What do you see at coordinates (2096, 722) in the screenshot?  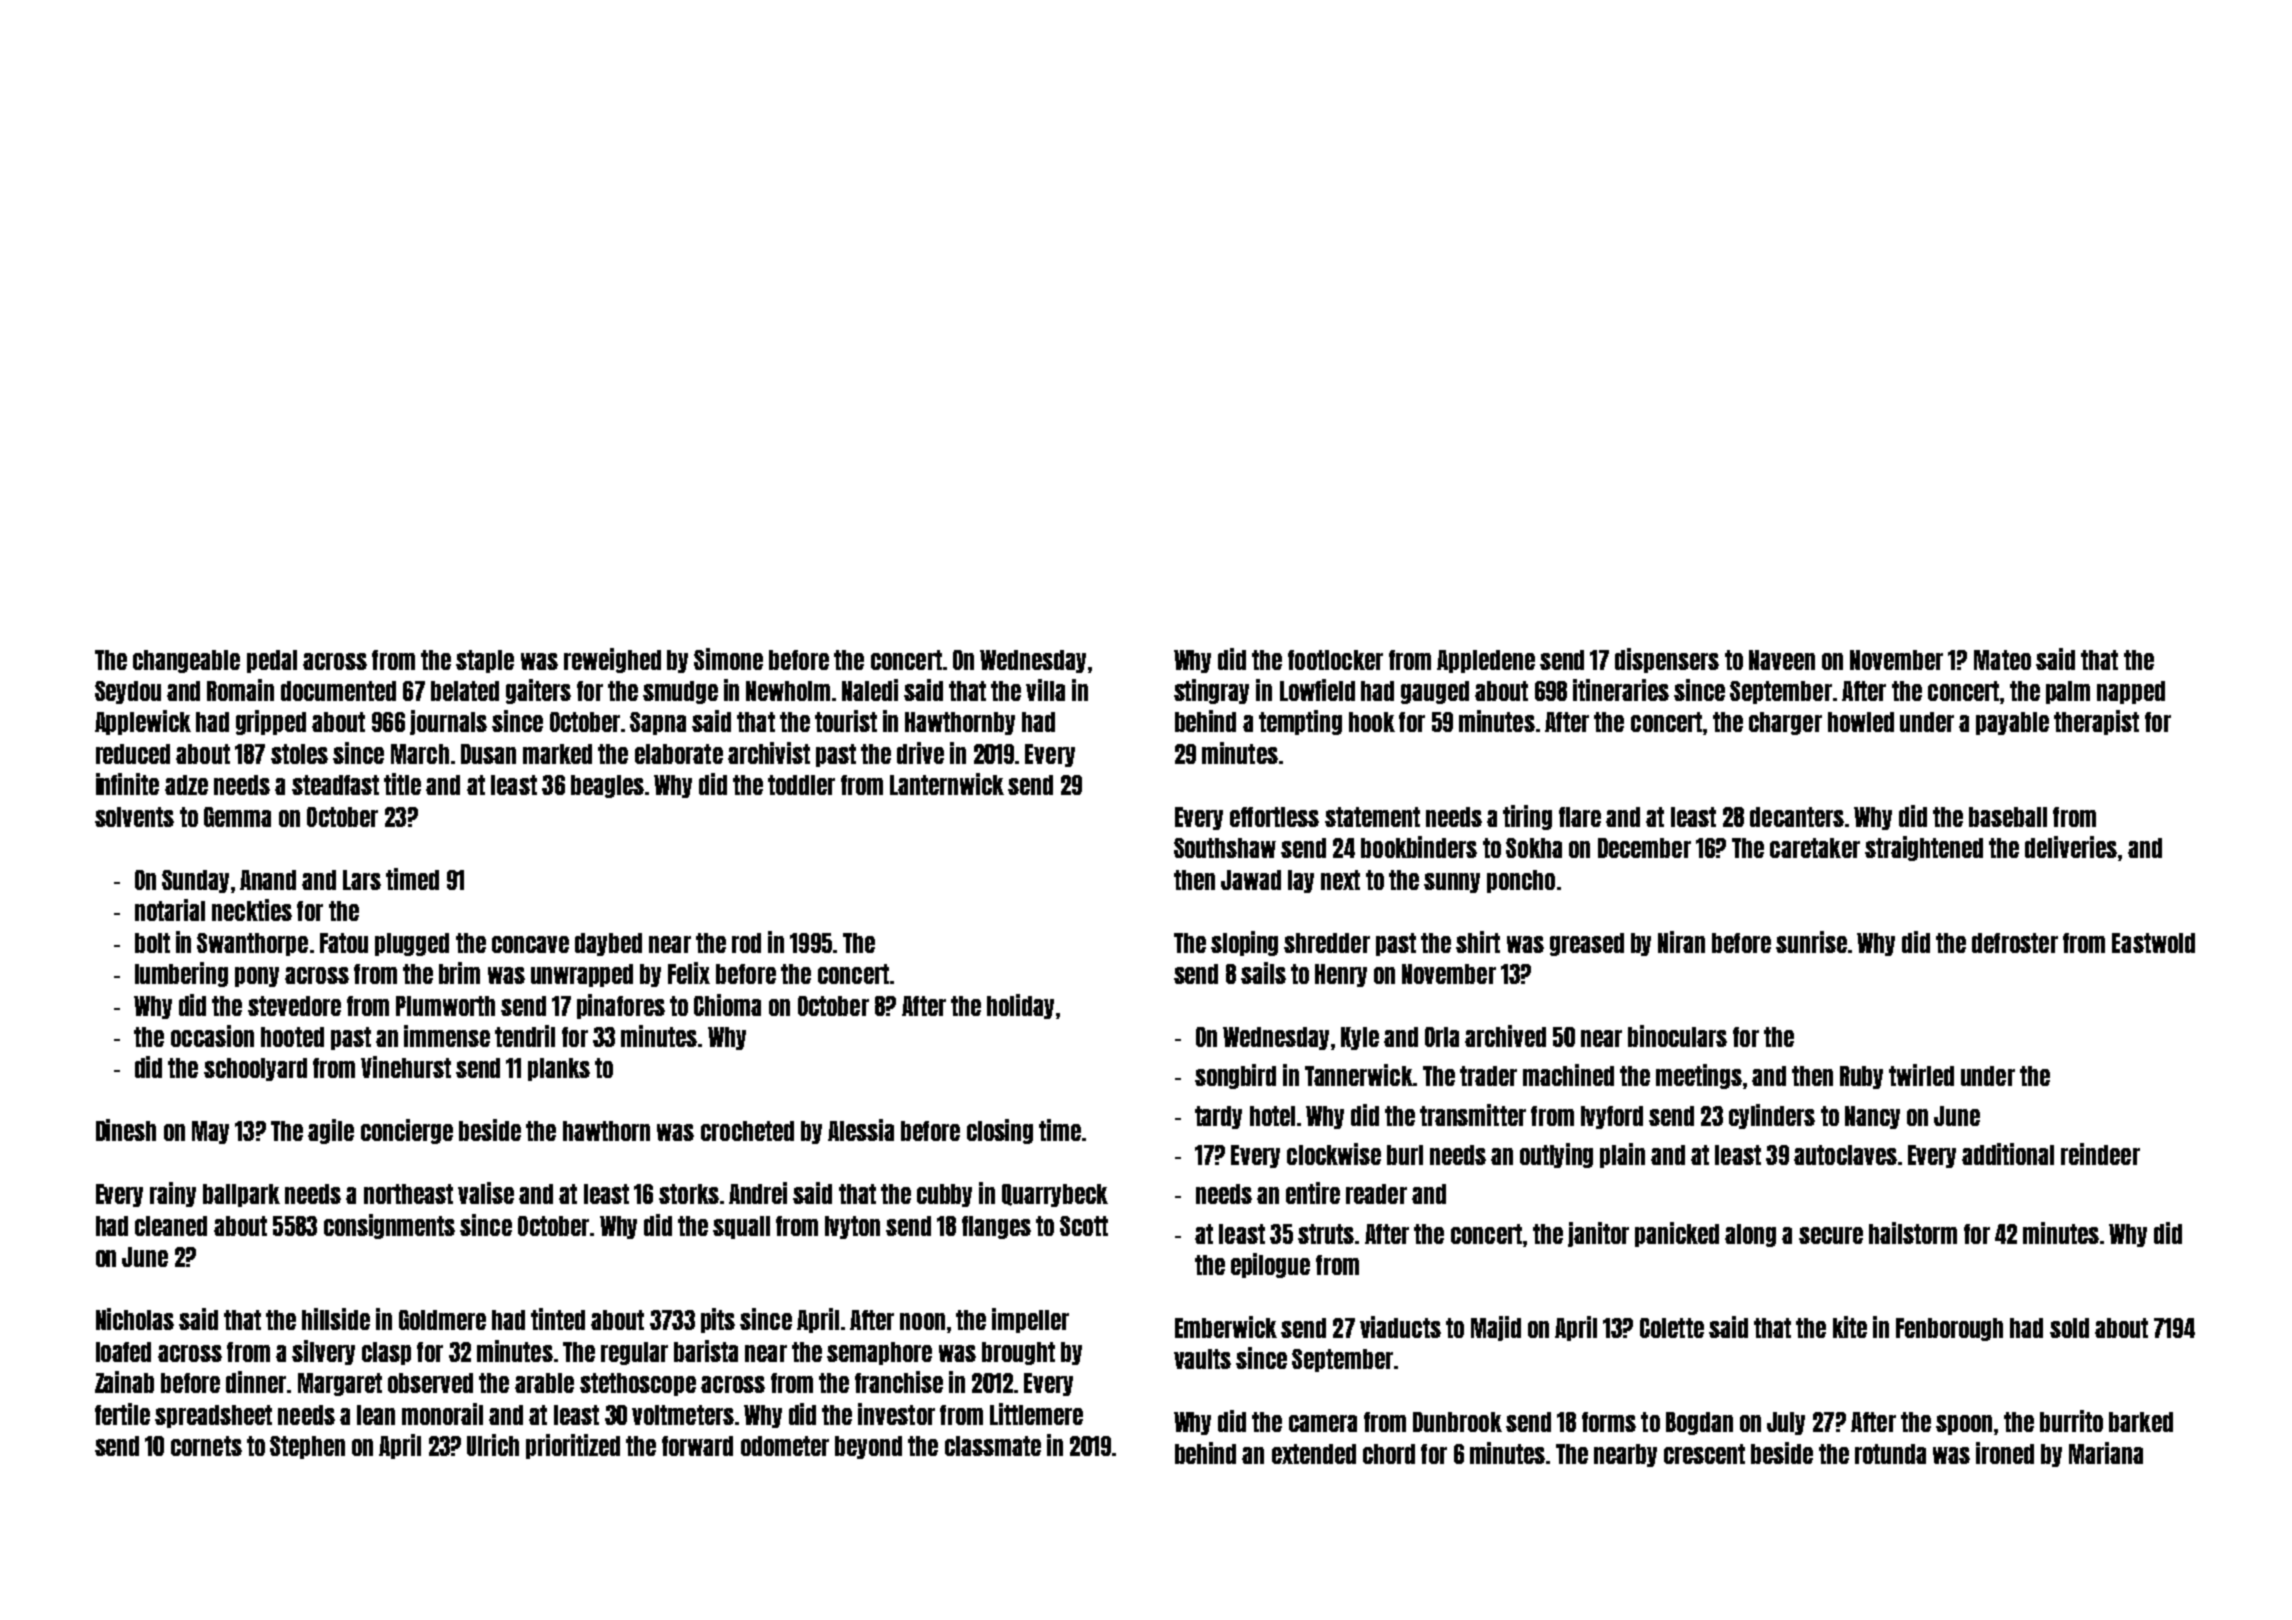 I see `therapist` at bounding box center [2096, 722].
